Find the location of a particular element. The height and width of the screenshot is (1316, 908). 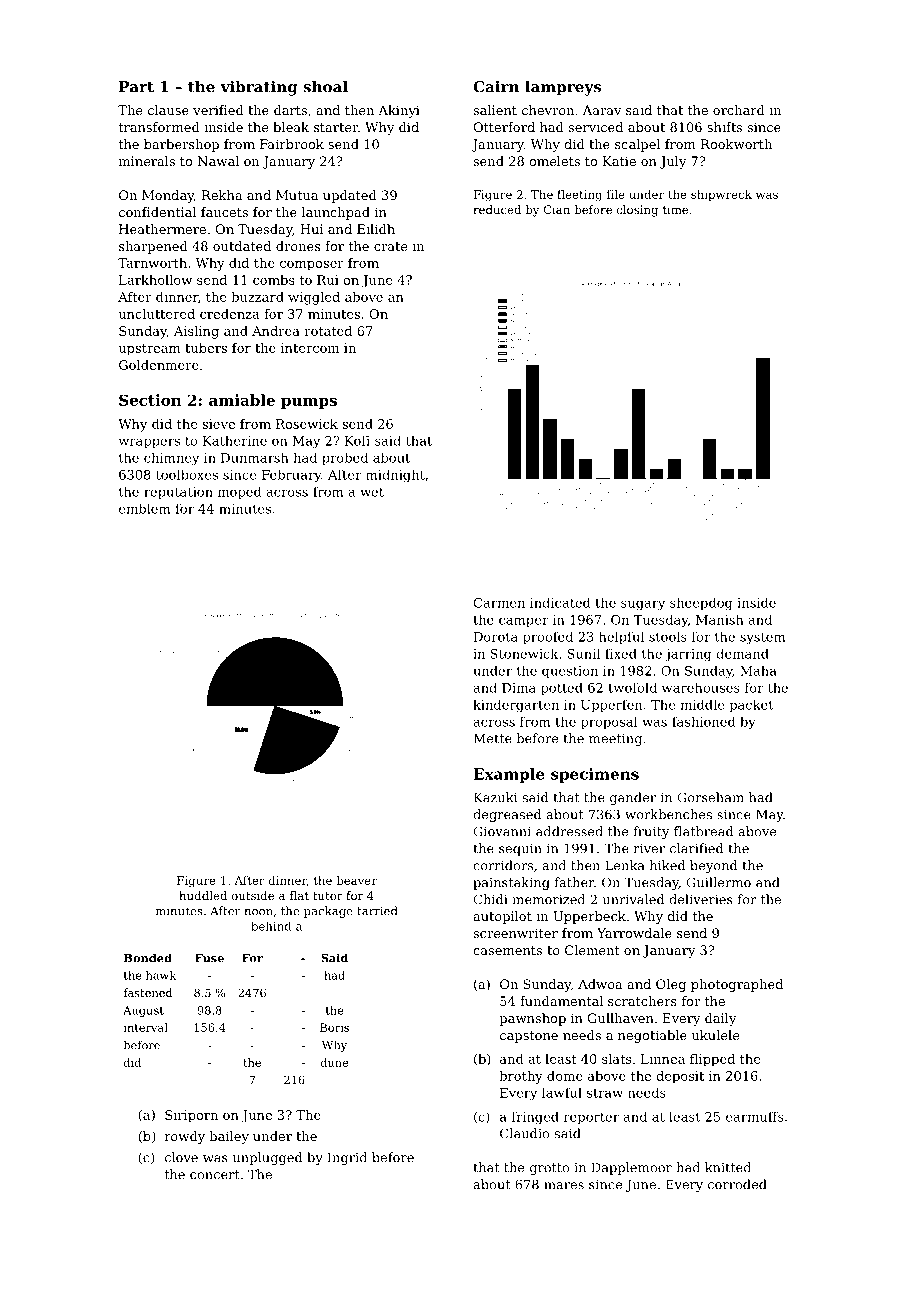

emblem is located at coordinates (145, 509).
